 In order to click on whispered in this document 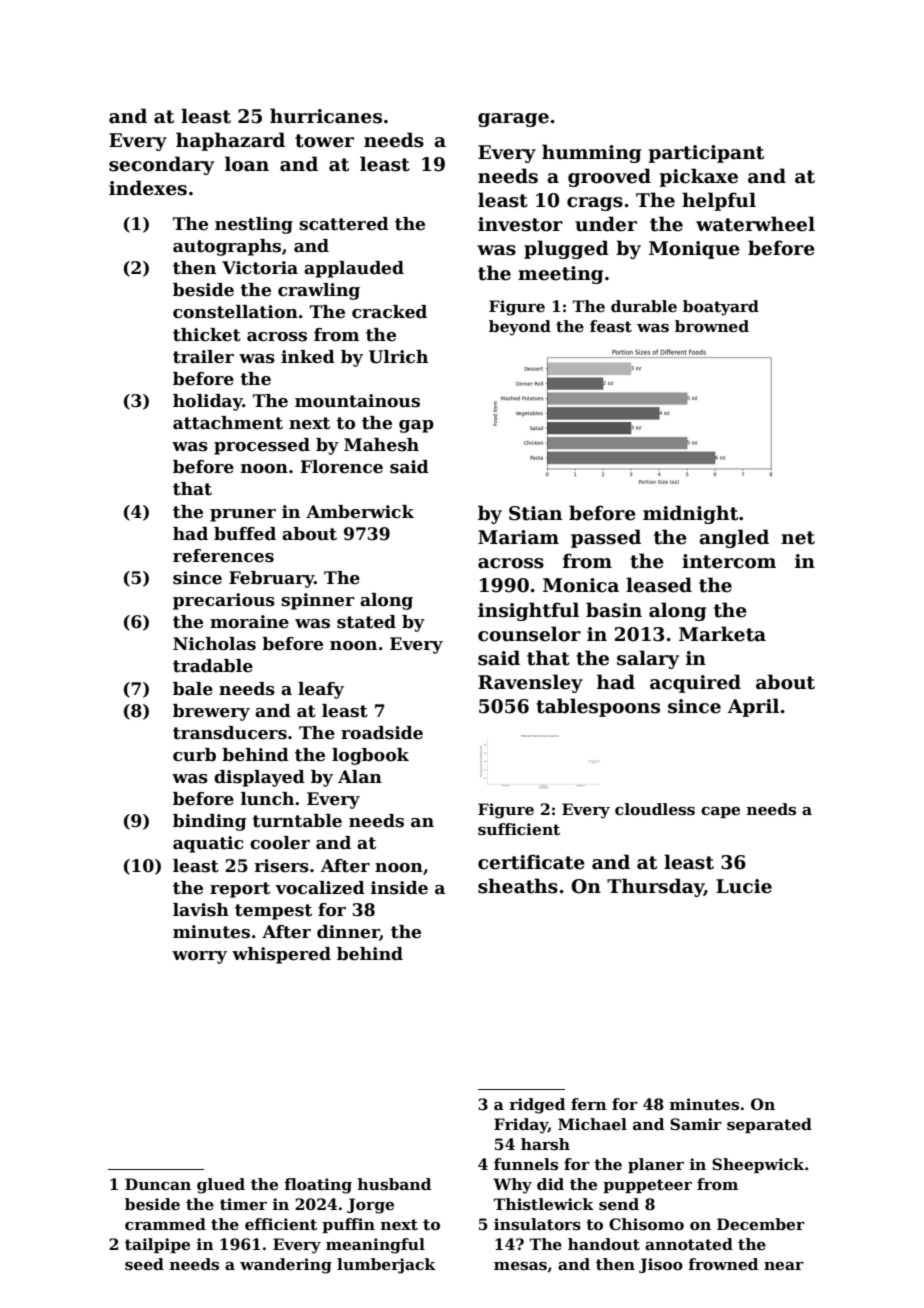, I will do `click(281, 955)`.
